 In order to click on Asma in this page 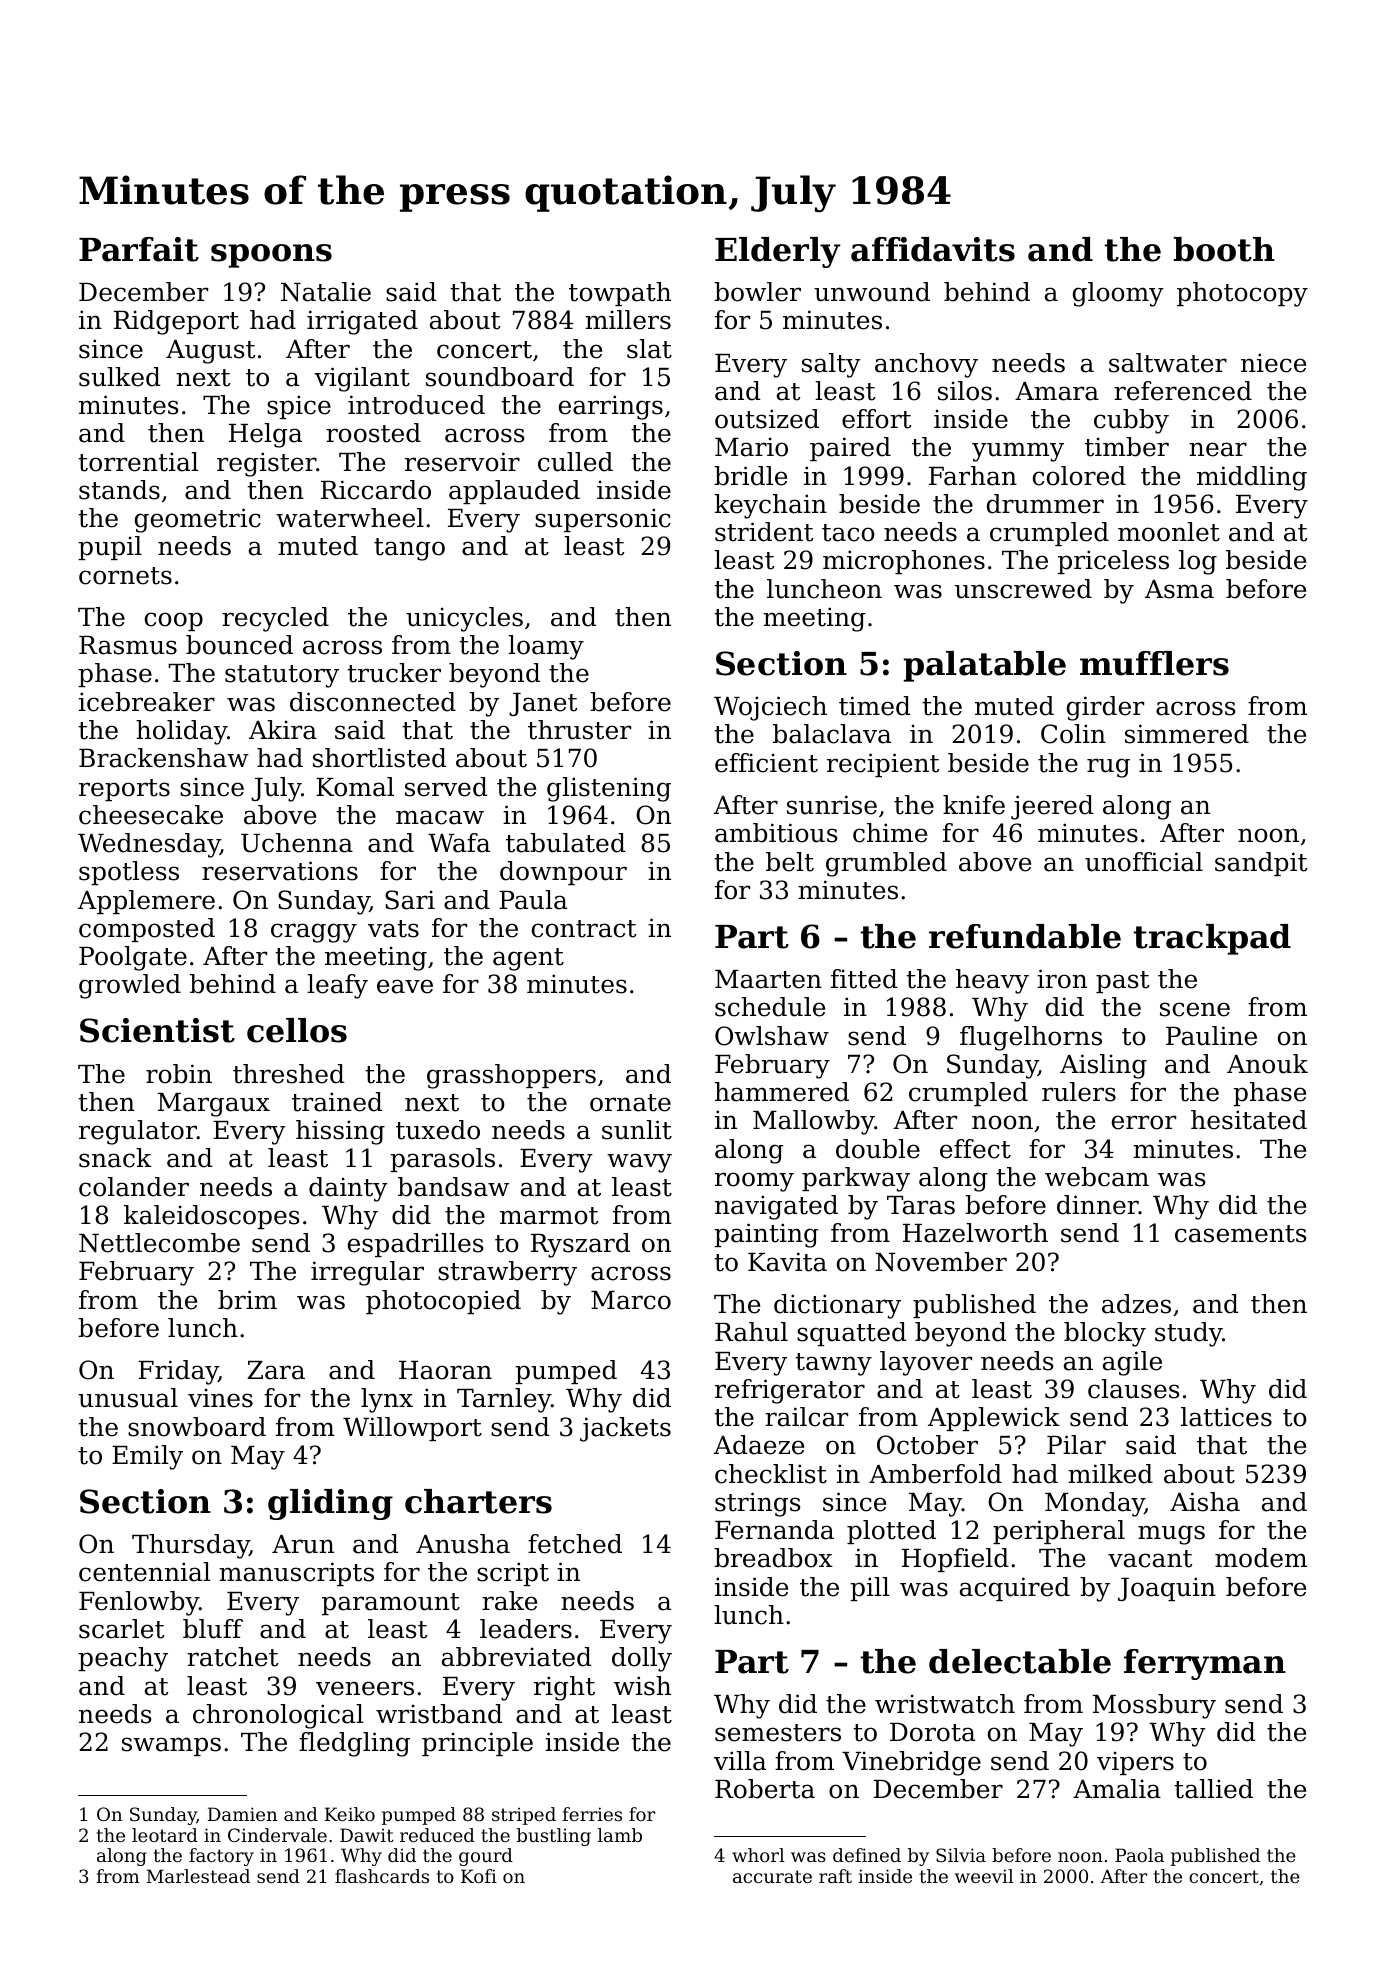, I will do `click(1179, 589)`.
